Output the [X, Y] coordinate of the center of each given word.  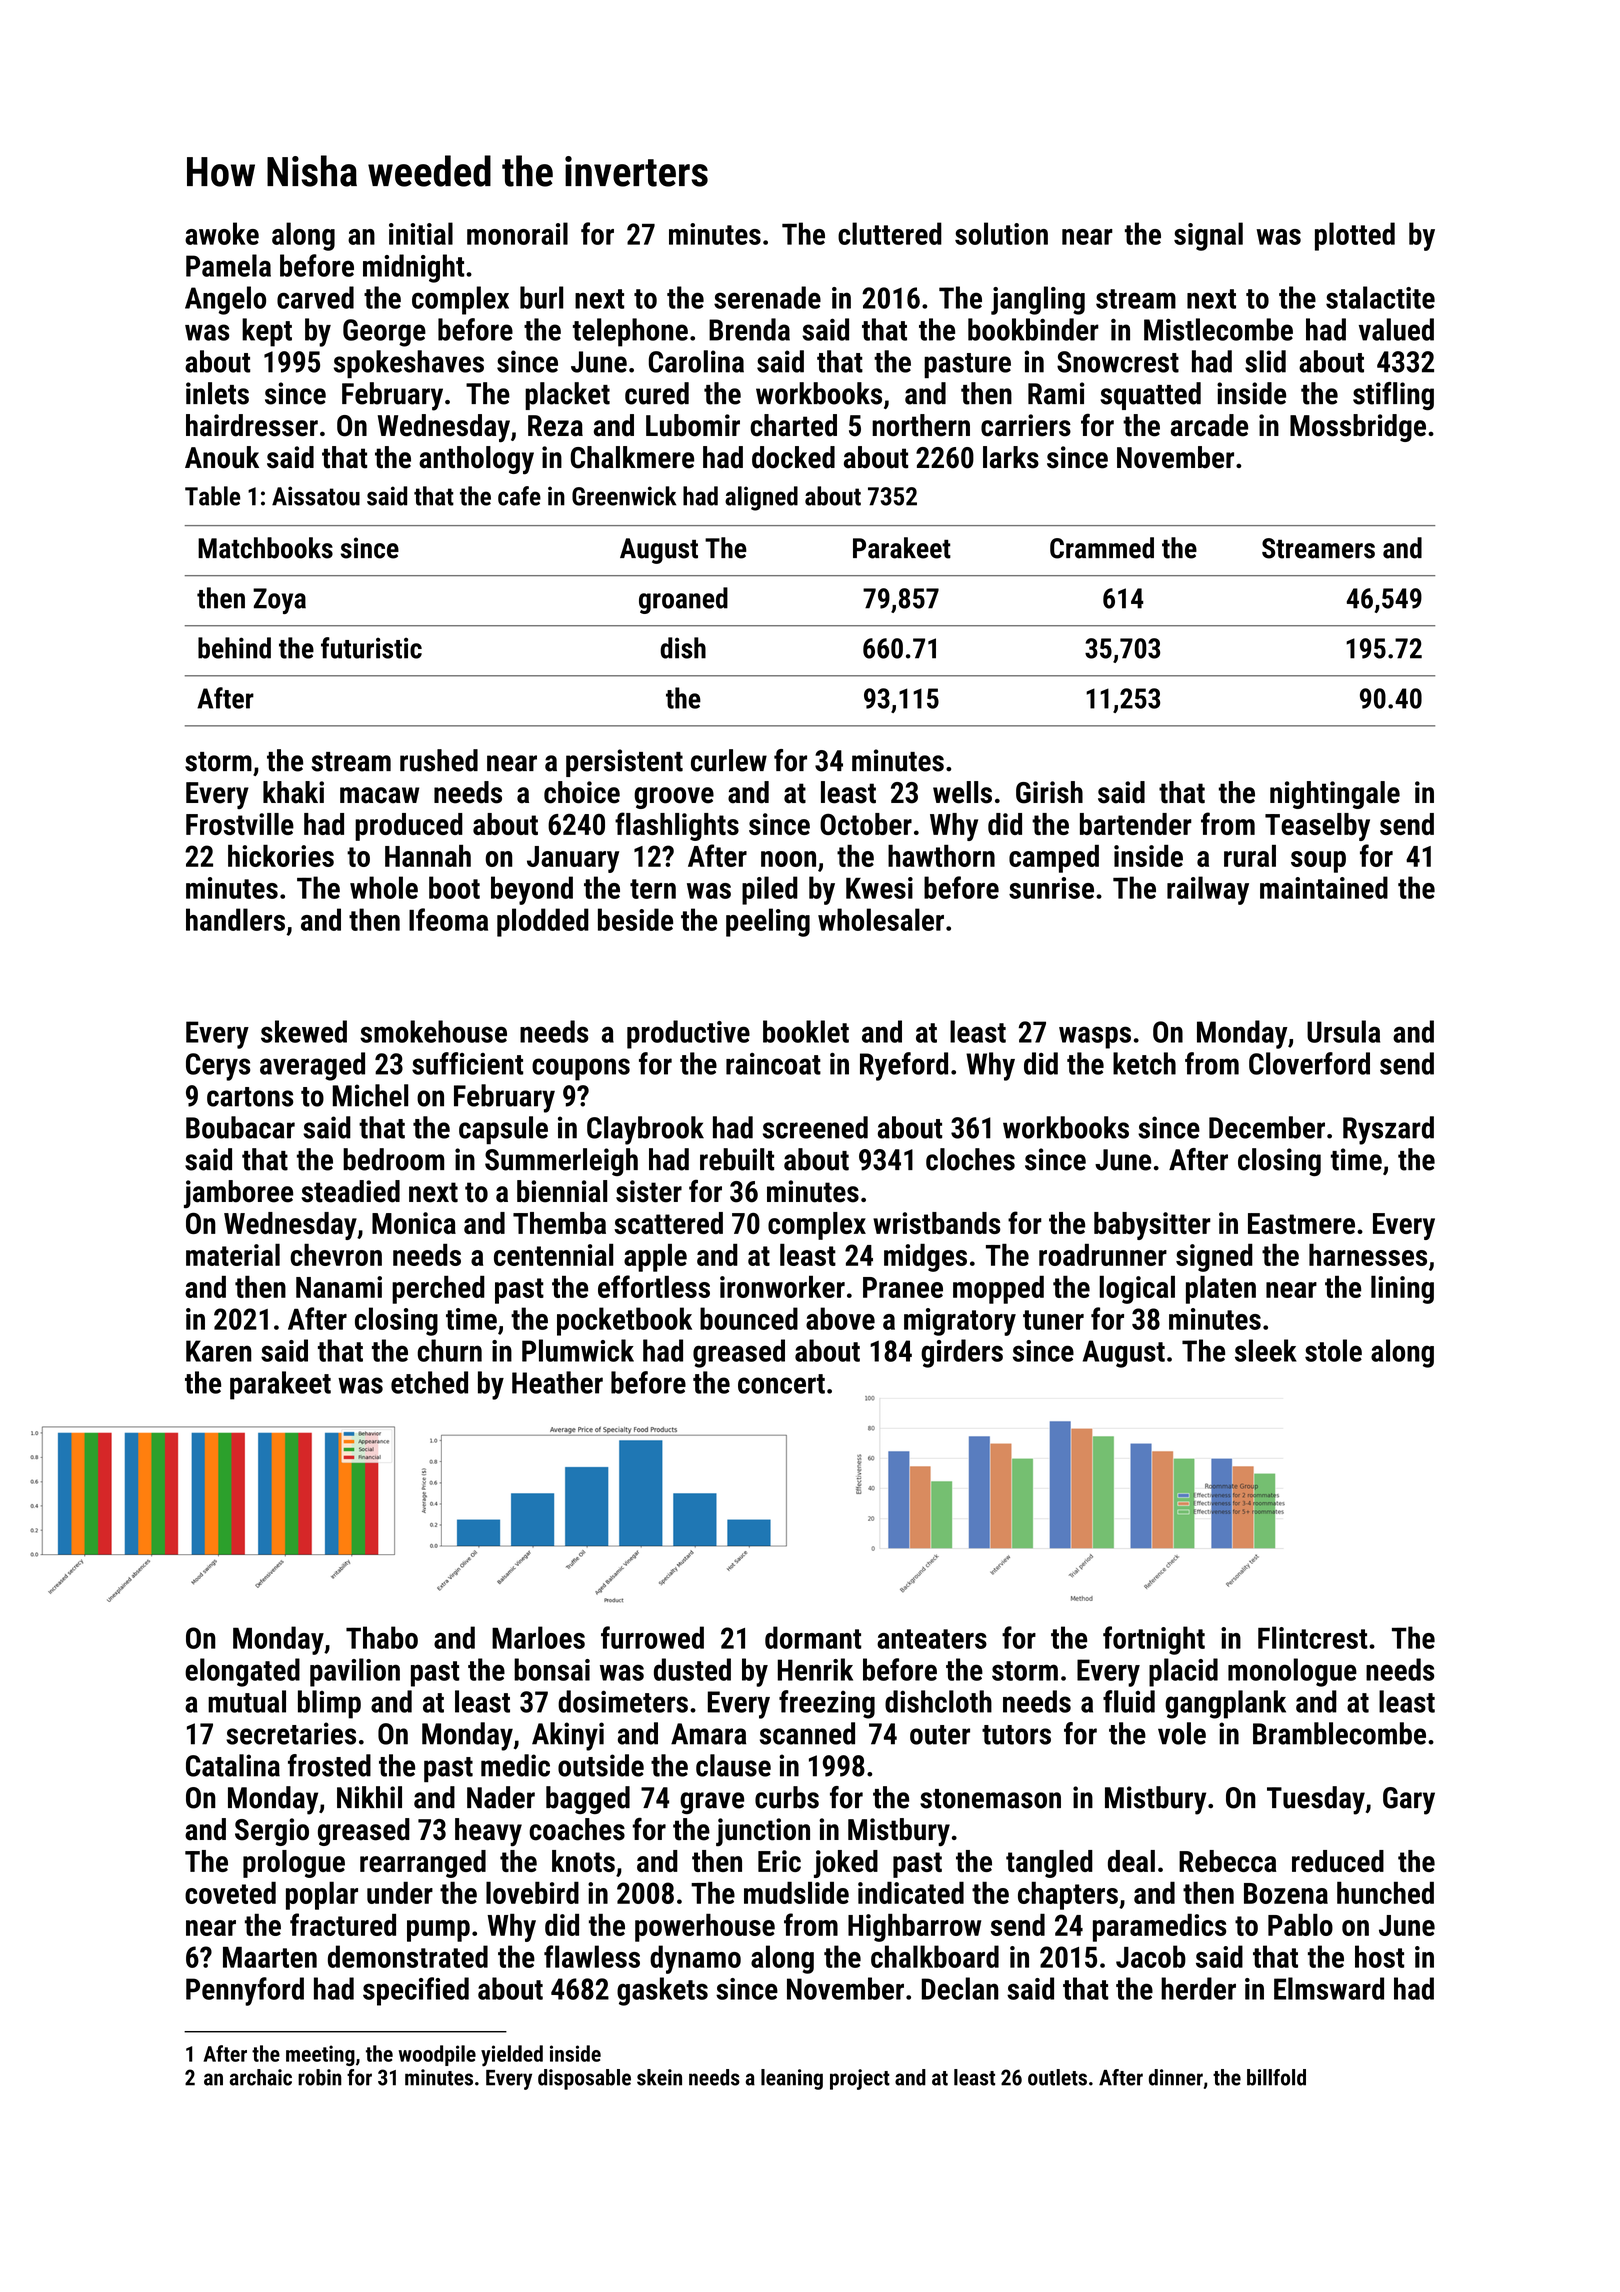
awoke [222, 233]
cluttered [890, 233]
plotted [1355, 236]
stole [1333, 1350]
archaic [261, 2077]
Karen [219, 1351]
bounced [749, 1318]
